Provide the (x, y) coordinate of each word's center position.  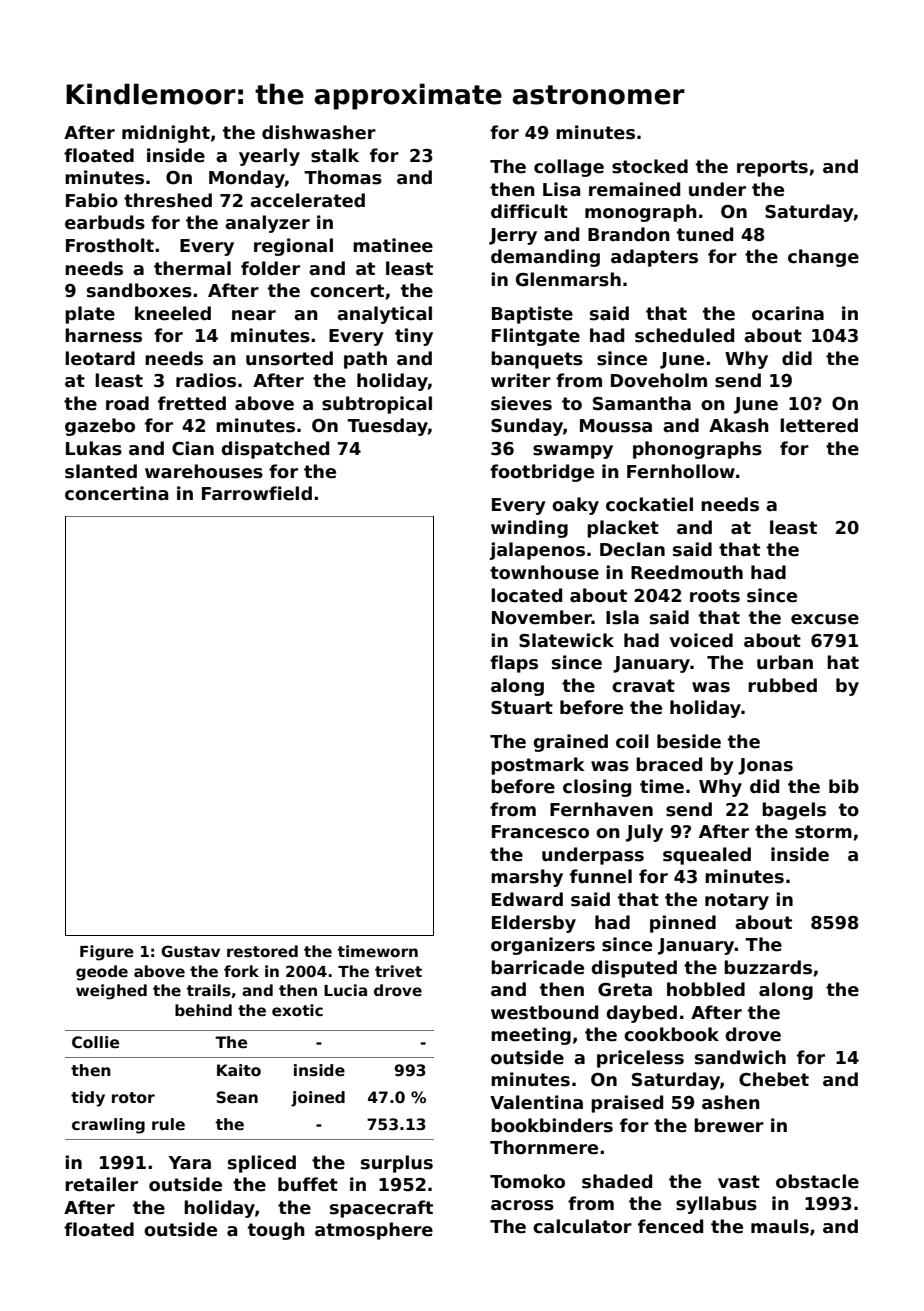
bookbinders (552, 1125)
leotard (100, 358)
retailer (101, 1184)
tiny (414, 337)
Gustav (190, 951)
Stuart (522, 708)
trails (209, 990)
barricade (537, 967)
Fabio (92, 200)
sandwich (740, 1057)
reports (772, 168)
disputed (634, 969)
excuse (825, 619)
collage (569, 168)
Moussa (616, 426)
